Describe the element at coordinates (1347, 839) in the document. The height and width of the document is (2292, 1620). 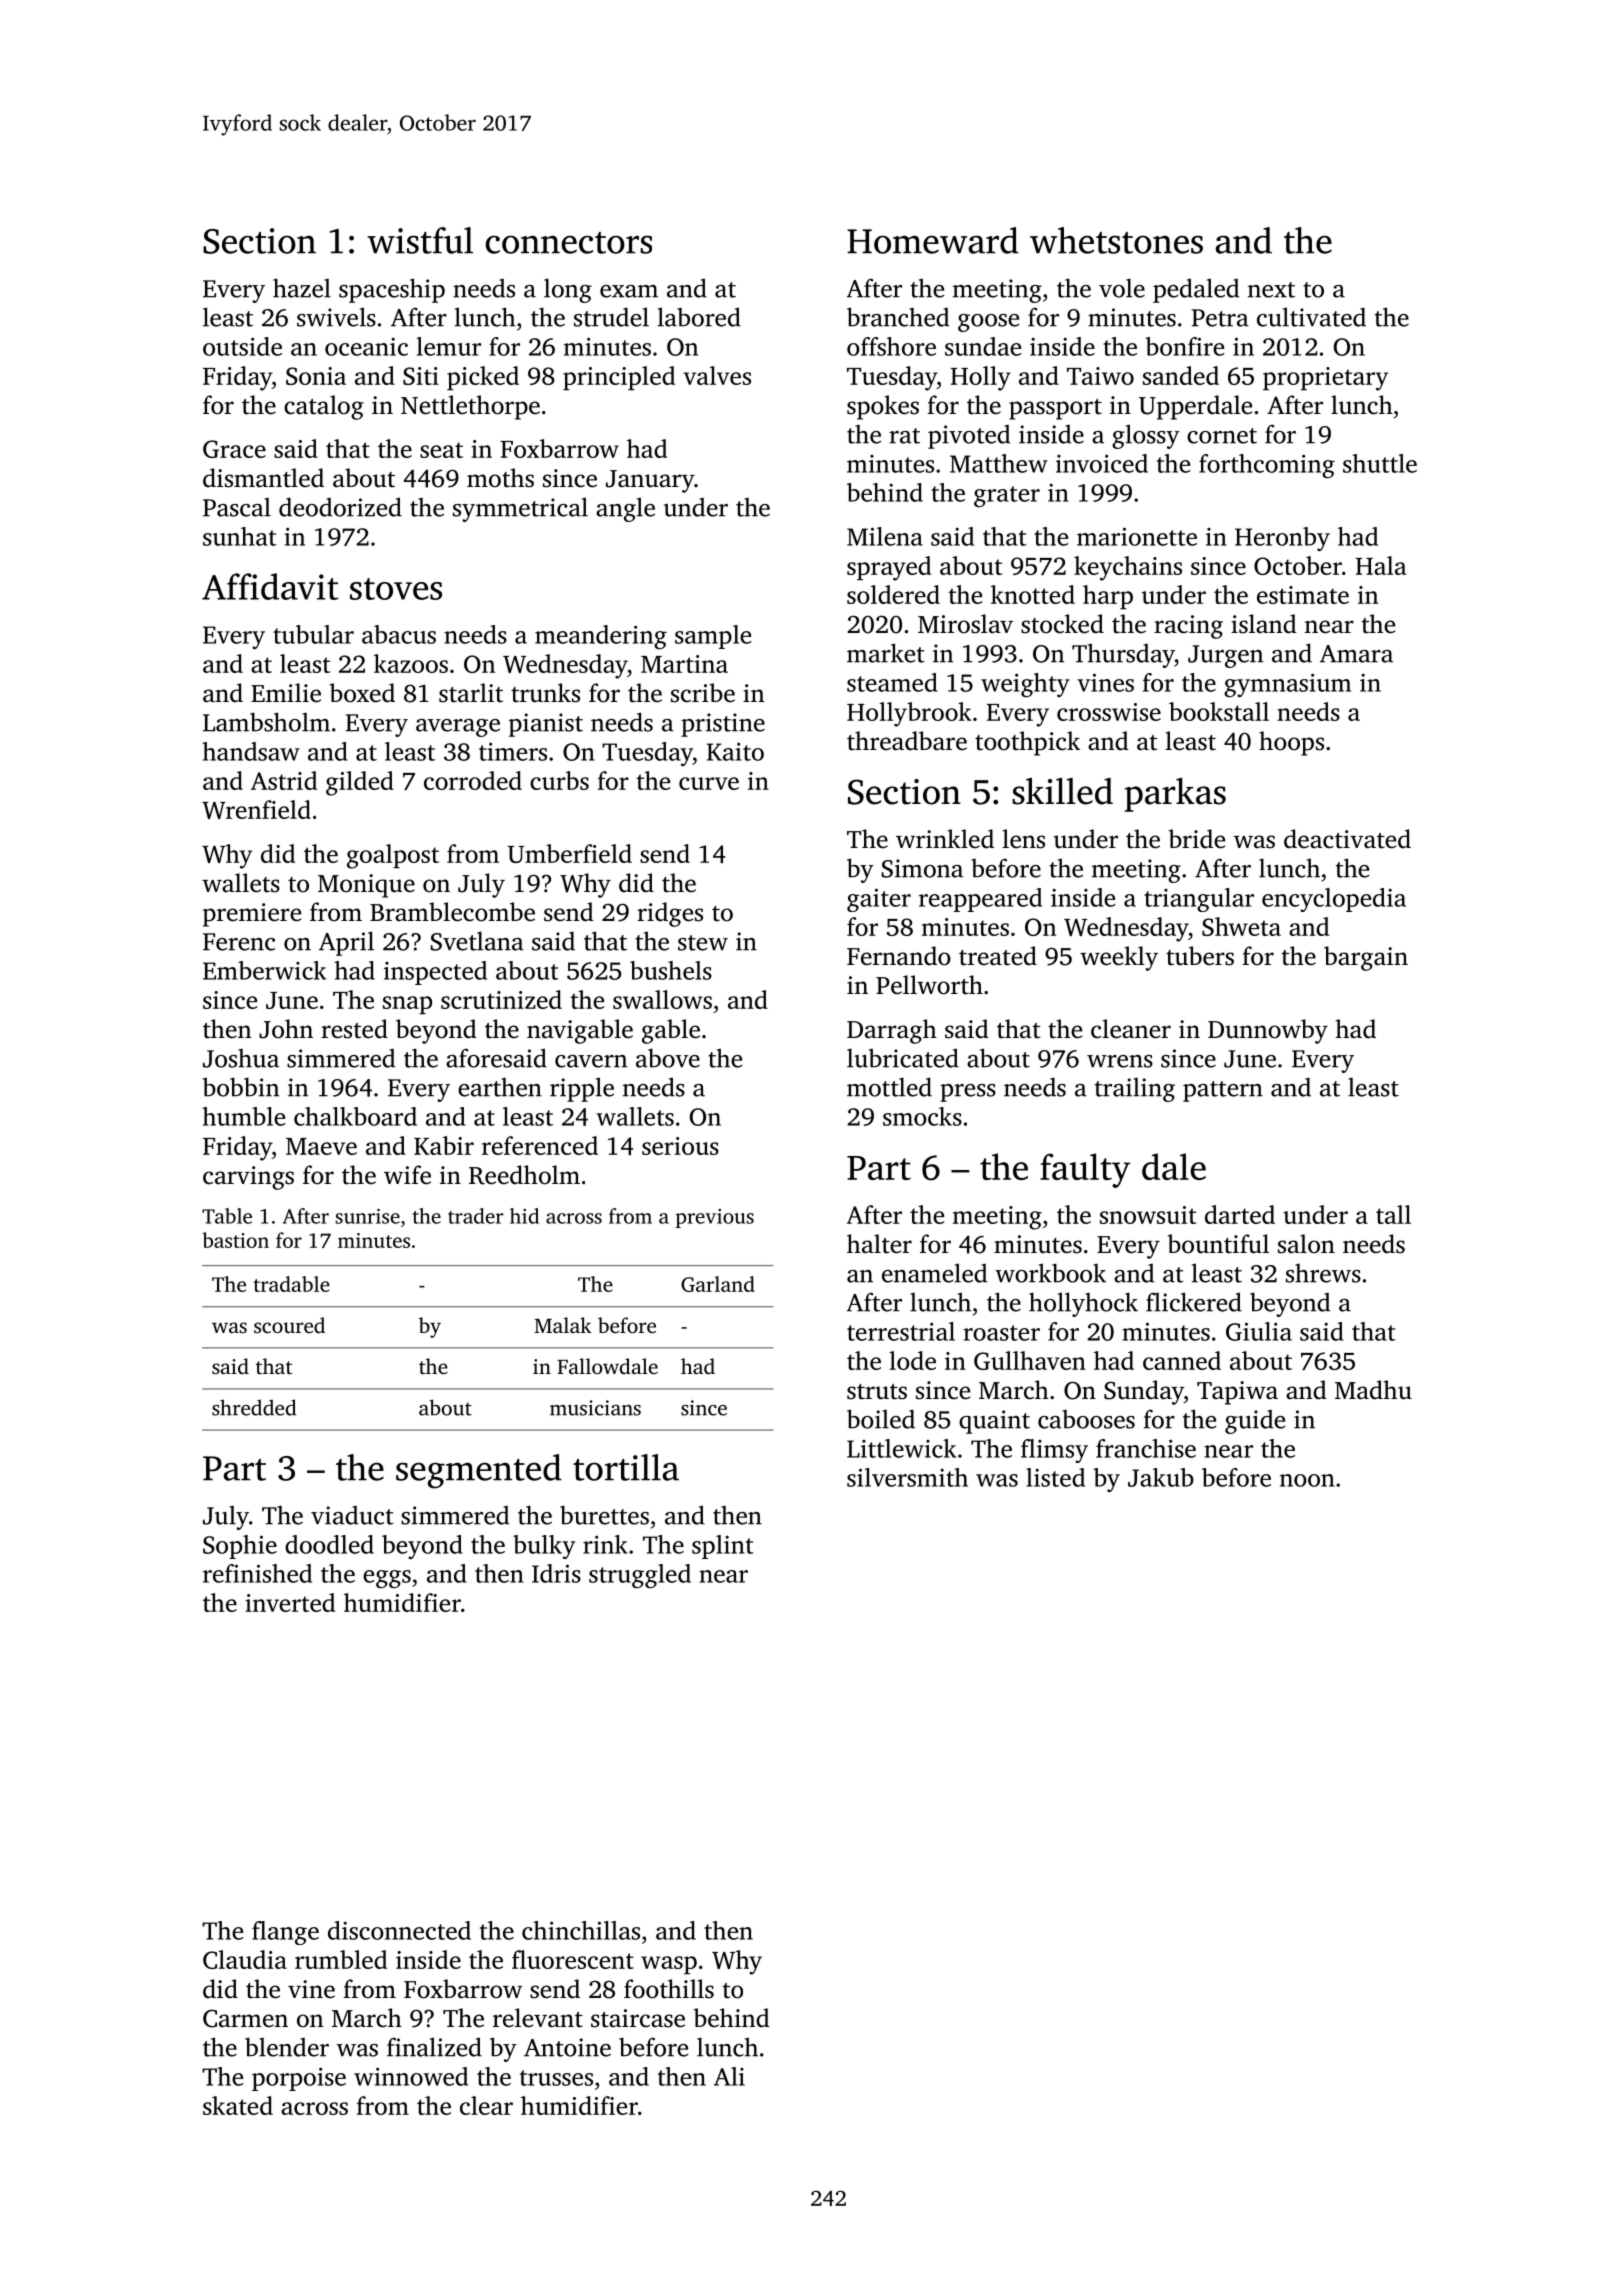
I see `deactivated` at that location.
